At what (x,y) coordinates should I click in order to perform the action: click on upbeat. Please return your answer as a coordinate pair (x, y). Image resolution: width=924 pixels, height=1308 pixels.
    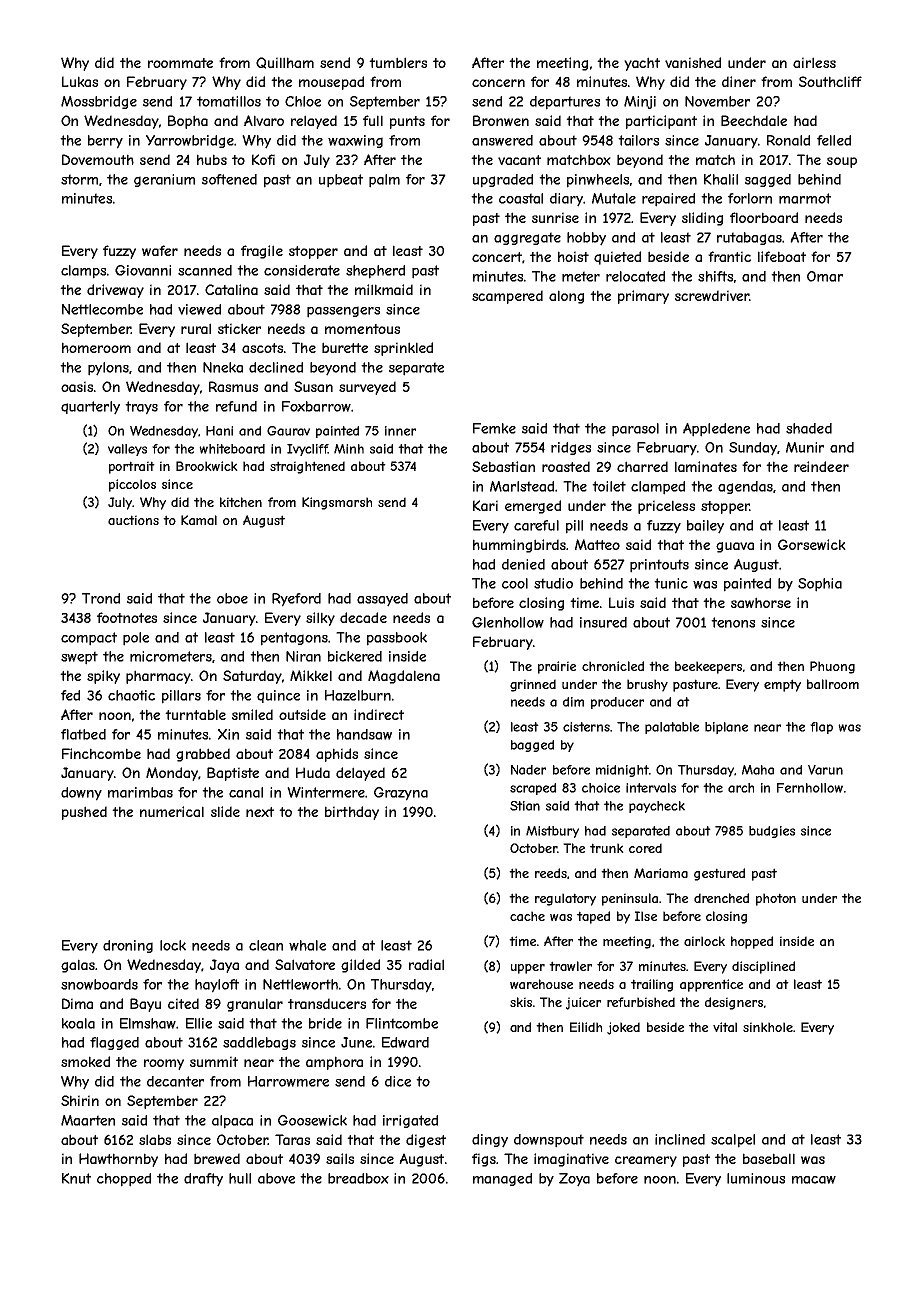
    Looking at the image, I should click on (341, 181).
